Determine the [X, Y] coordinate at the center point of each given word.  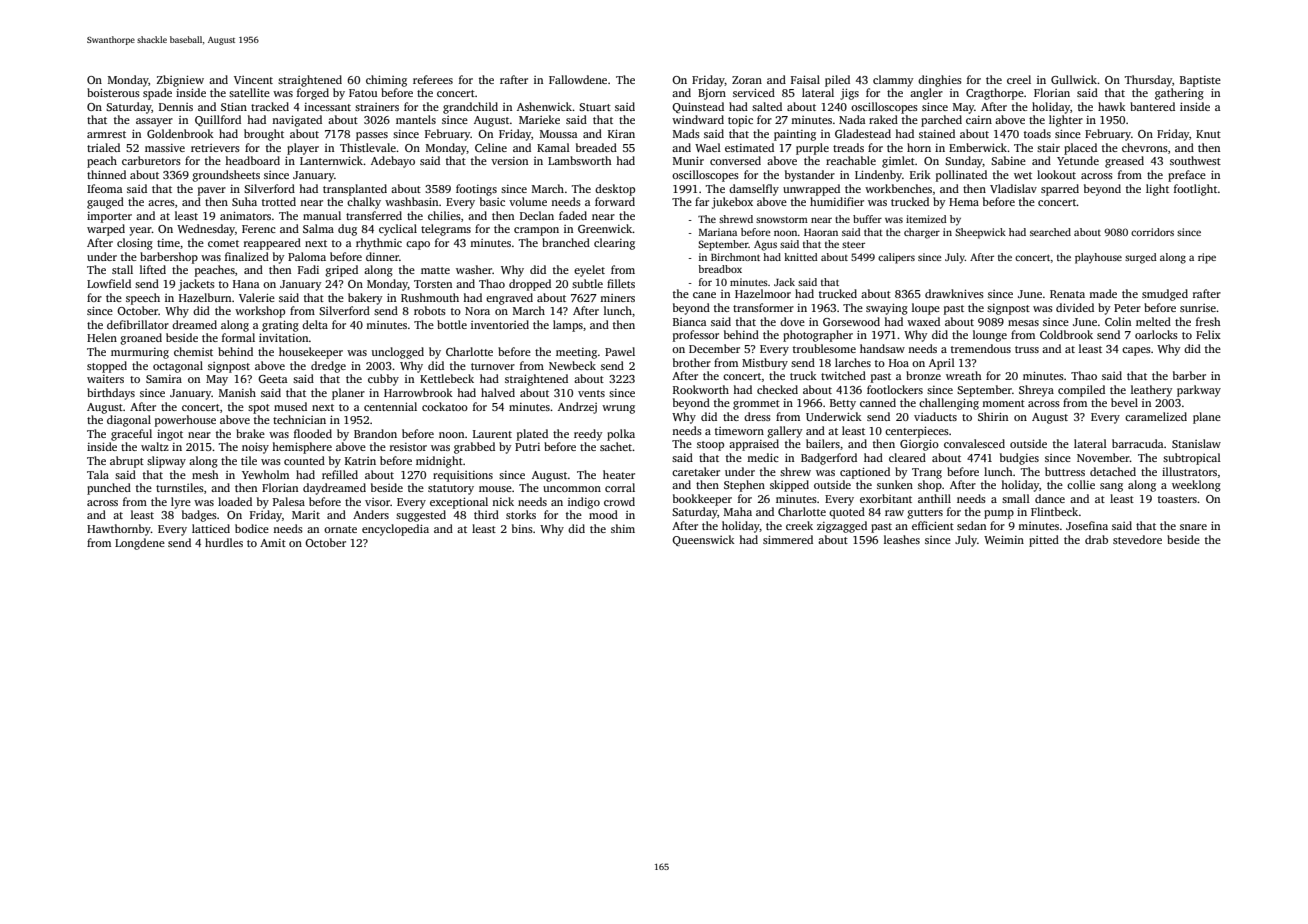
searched [1050, 232]
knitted [801, 257]
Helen [102, 337]
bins [522, 528]
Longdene [140, 544]
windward [698, 119]
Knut [1208, 134]
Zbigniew [180, 81]
